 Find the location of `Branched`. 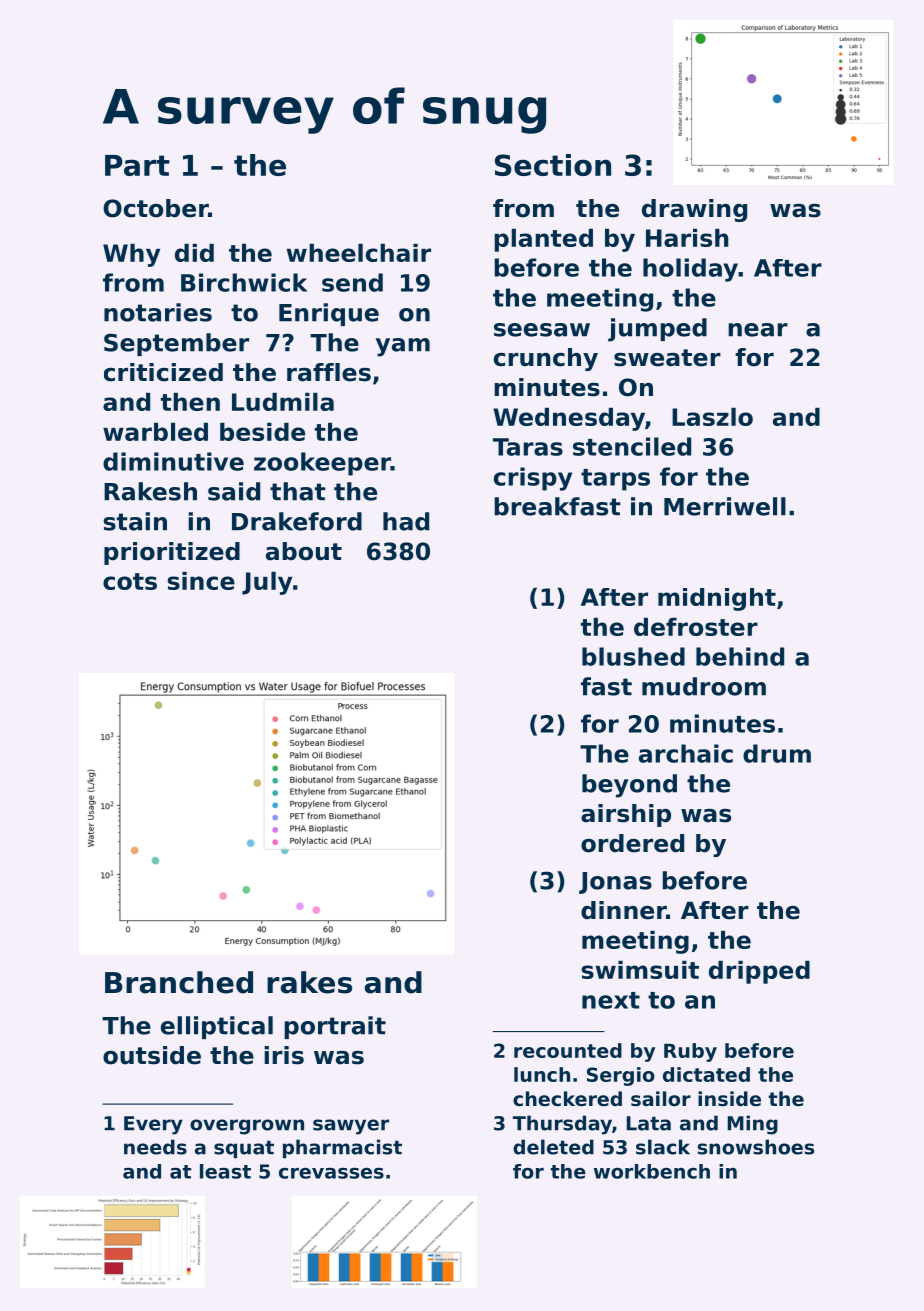

Branched is located at coordinates (179, 982).
